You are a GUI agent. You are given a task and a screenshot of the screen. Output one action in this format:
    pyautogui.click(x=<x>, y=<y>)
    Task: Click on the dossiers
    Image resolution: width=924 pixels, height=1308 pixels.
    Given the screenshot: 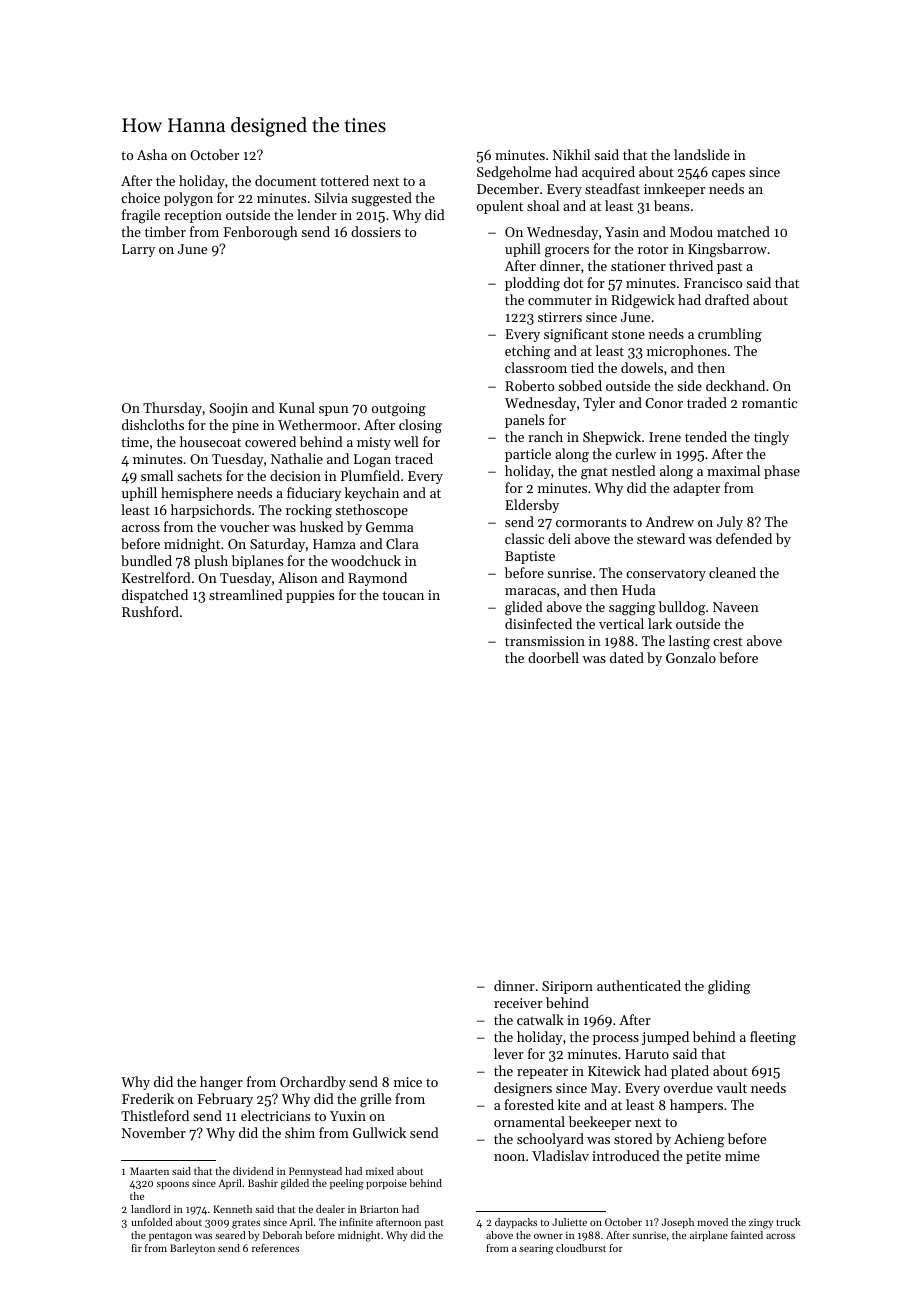 What is the action you would take?
    pyautogui.click(x=376, y=231)
